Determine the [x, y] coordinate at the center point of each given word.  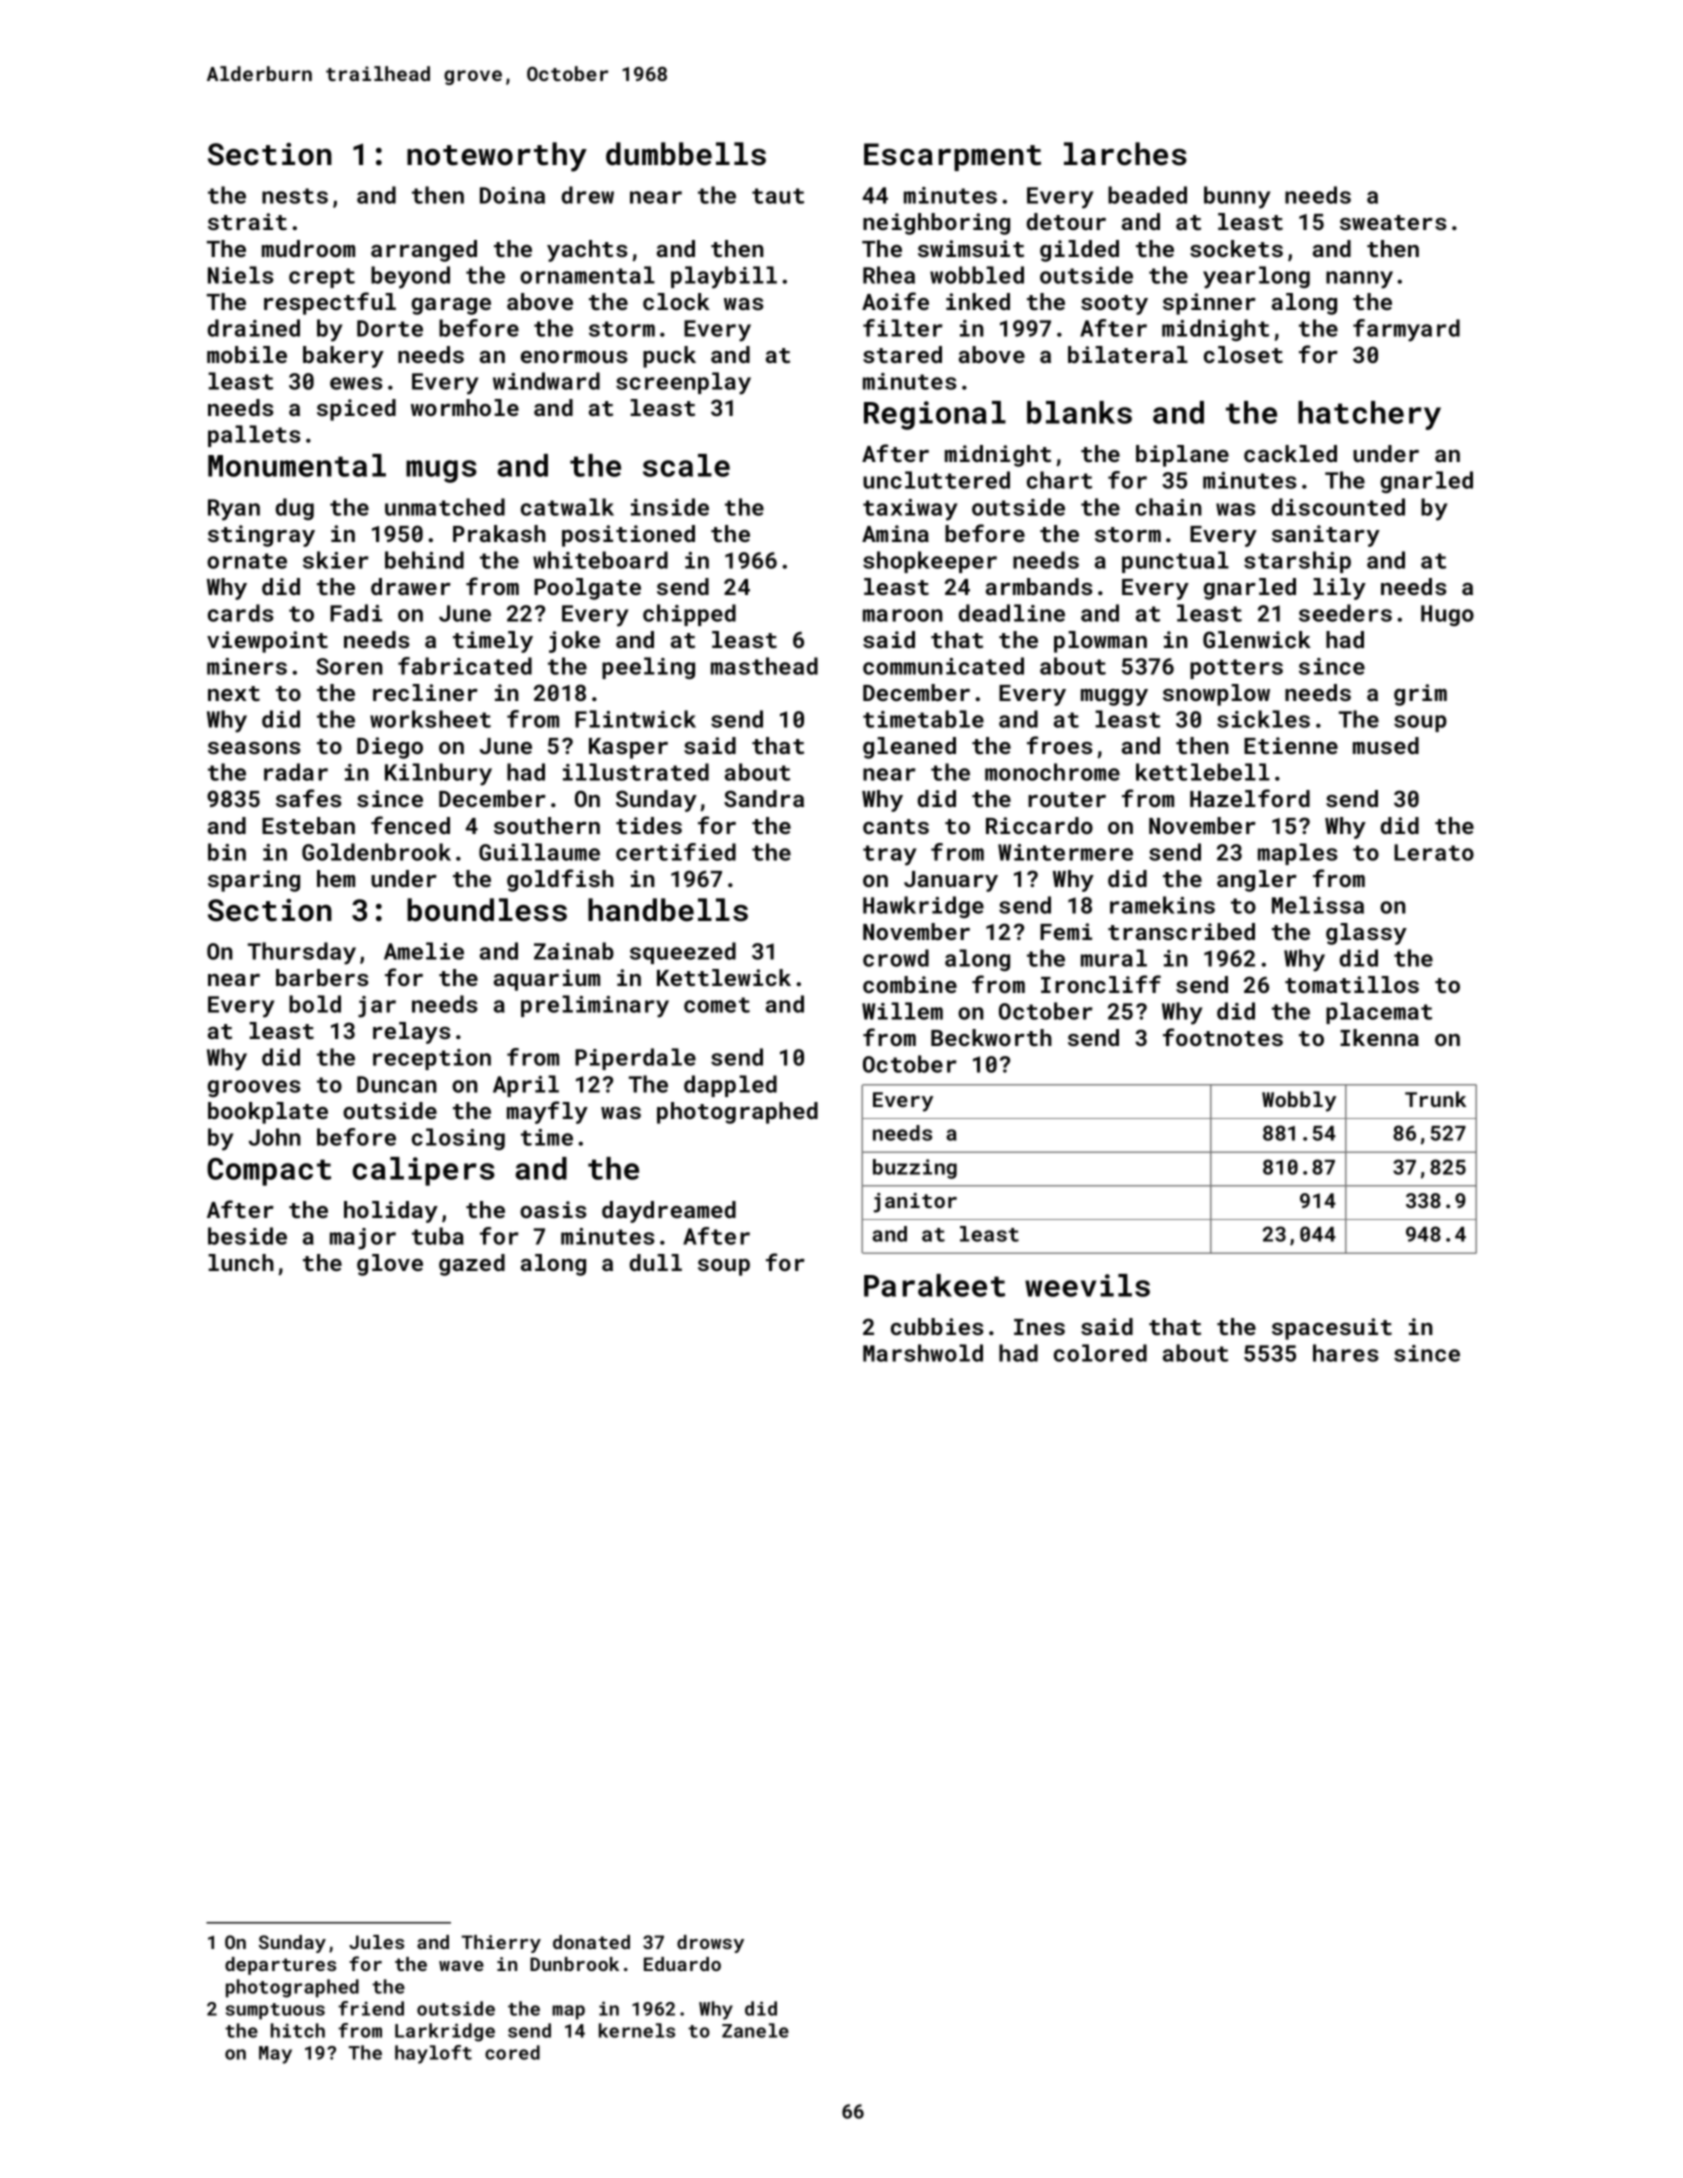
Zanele [755, 2030]
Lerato [1434, 852]
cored [512, 2052]
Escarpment [952, 157]
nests [295, 196]
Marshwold [923, 1353]
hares [1345, 1353]
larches [1125, 154]
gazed [472, 1265]
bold [315, 1004]
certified [676, 852]
